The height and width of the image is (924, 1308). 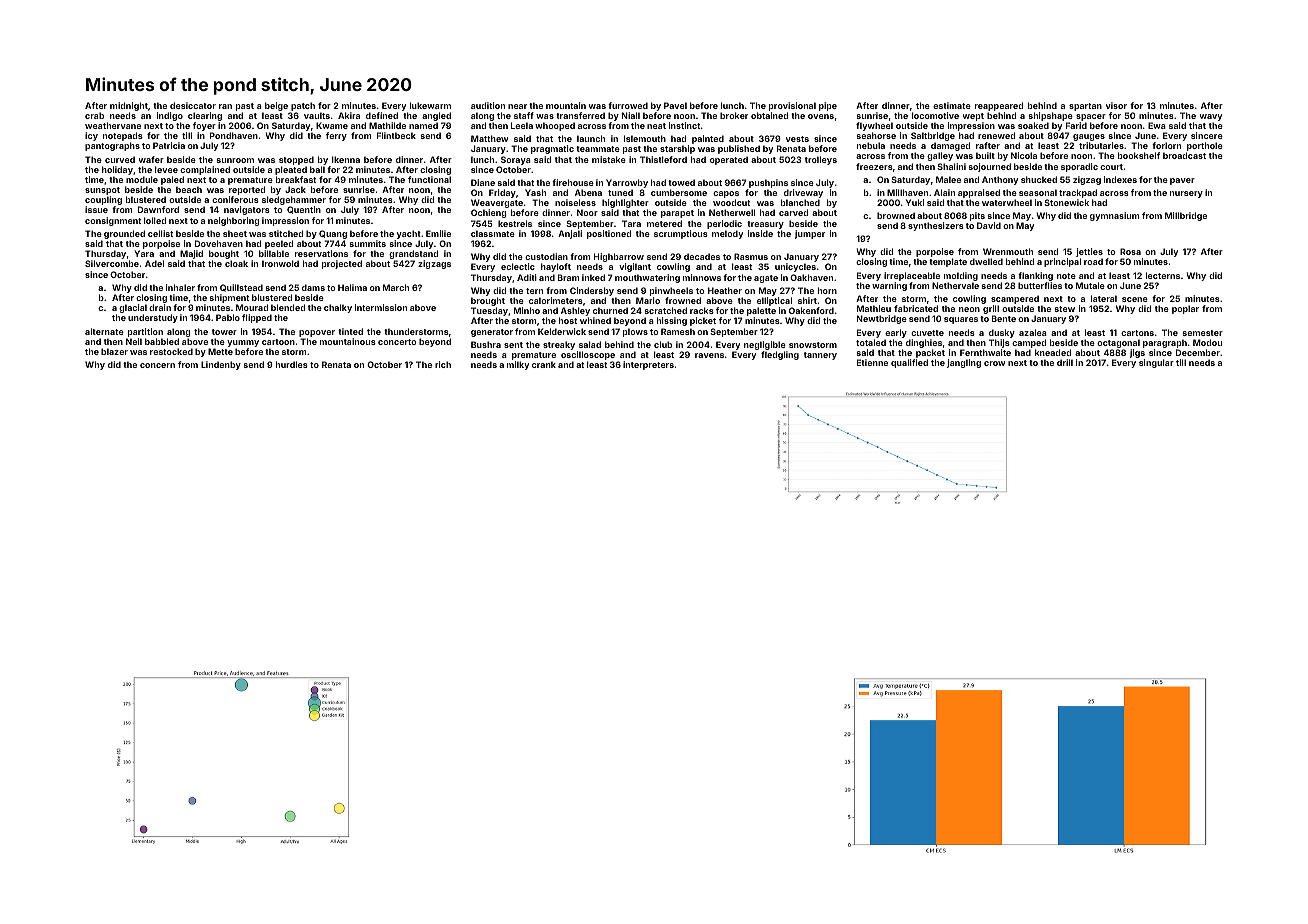 What do you see at coordinates (821, 116) in the image?
I see `ovens` at bounding box center [821, 116].
